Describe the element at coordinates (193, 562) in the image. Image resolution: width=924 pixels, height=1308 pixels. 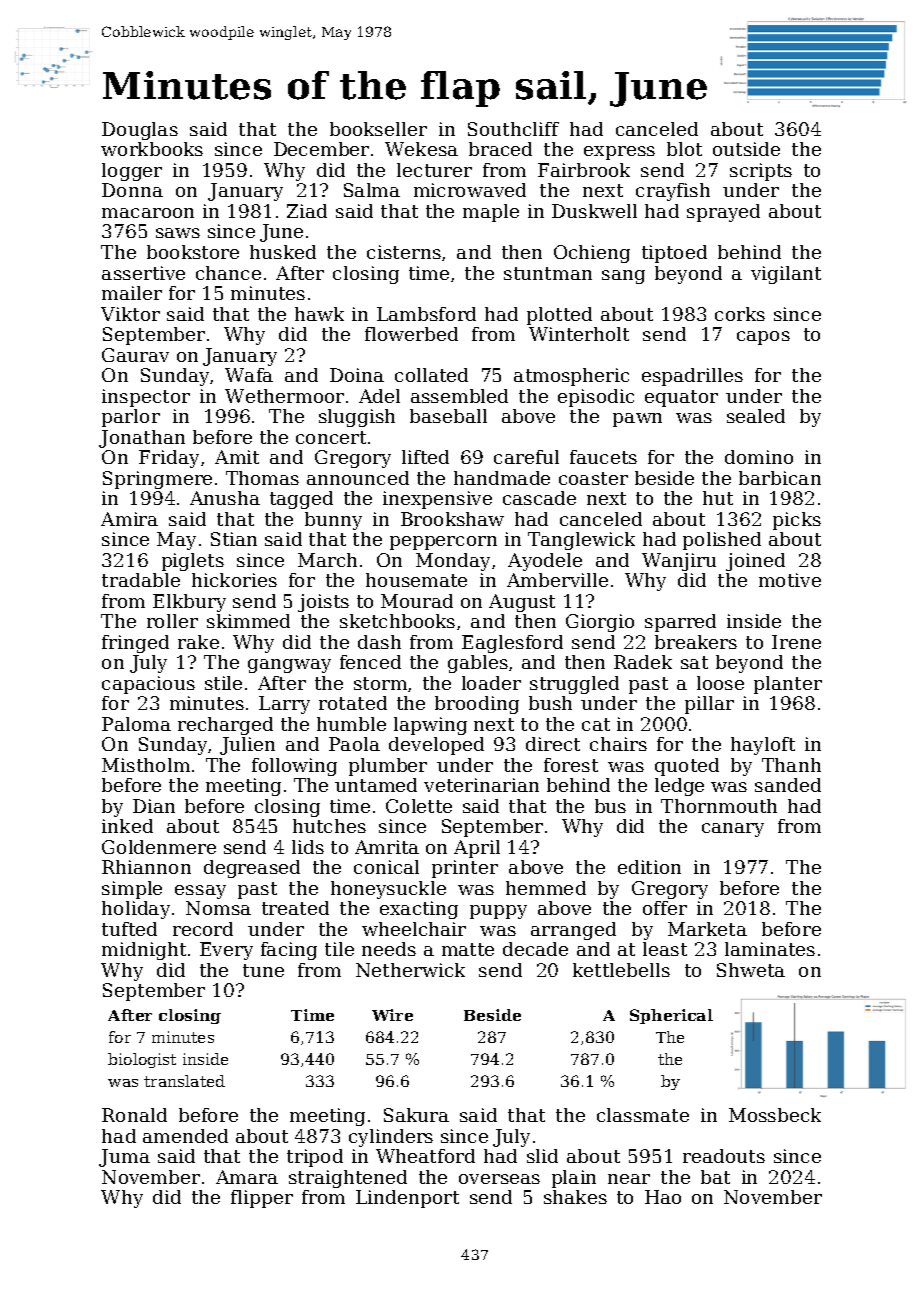
I see `piglets` at that location.
